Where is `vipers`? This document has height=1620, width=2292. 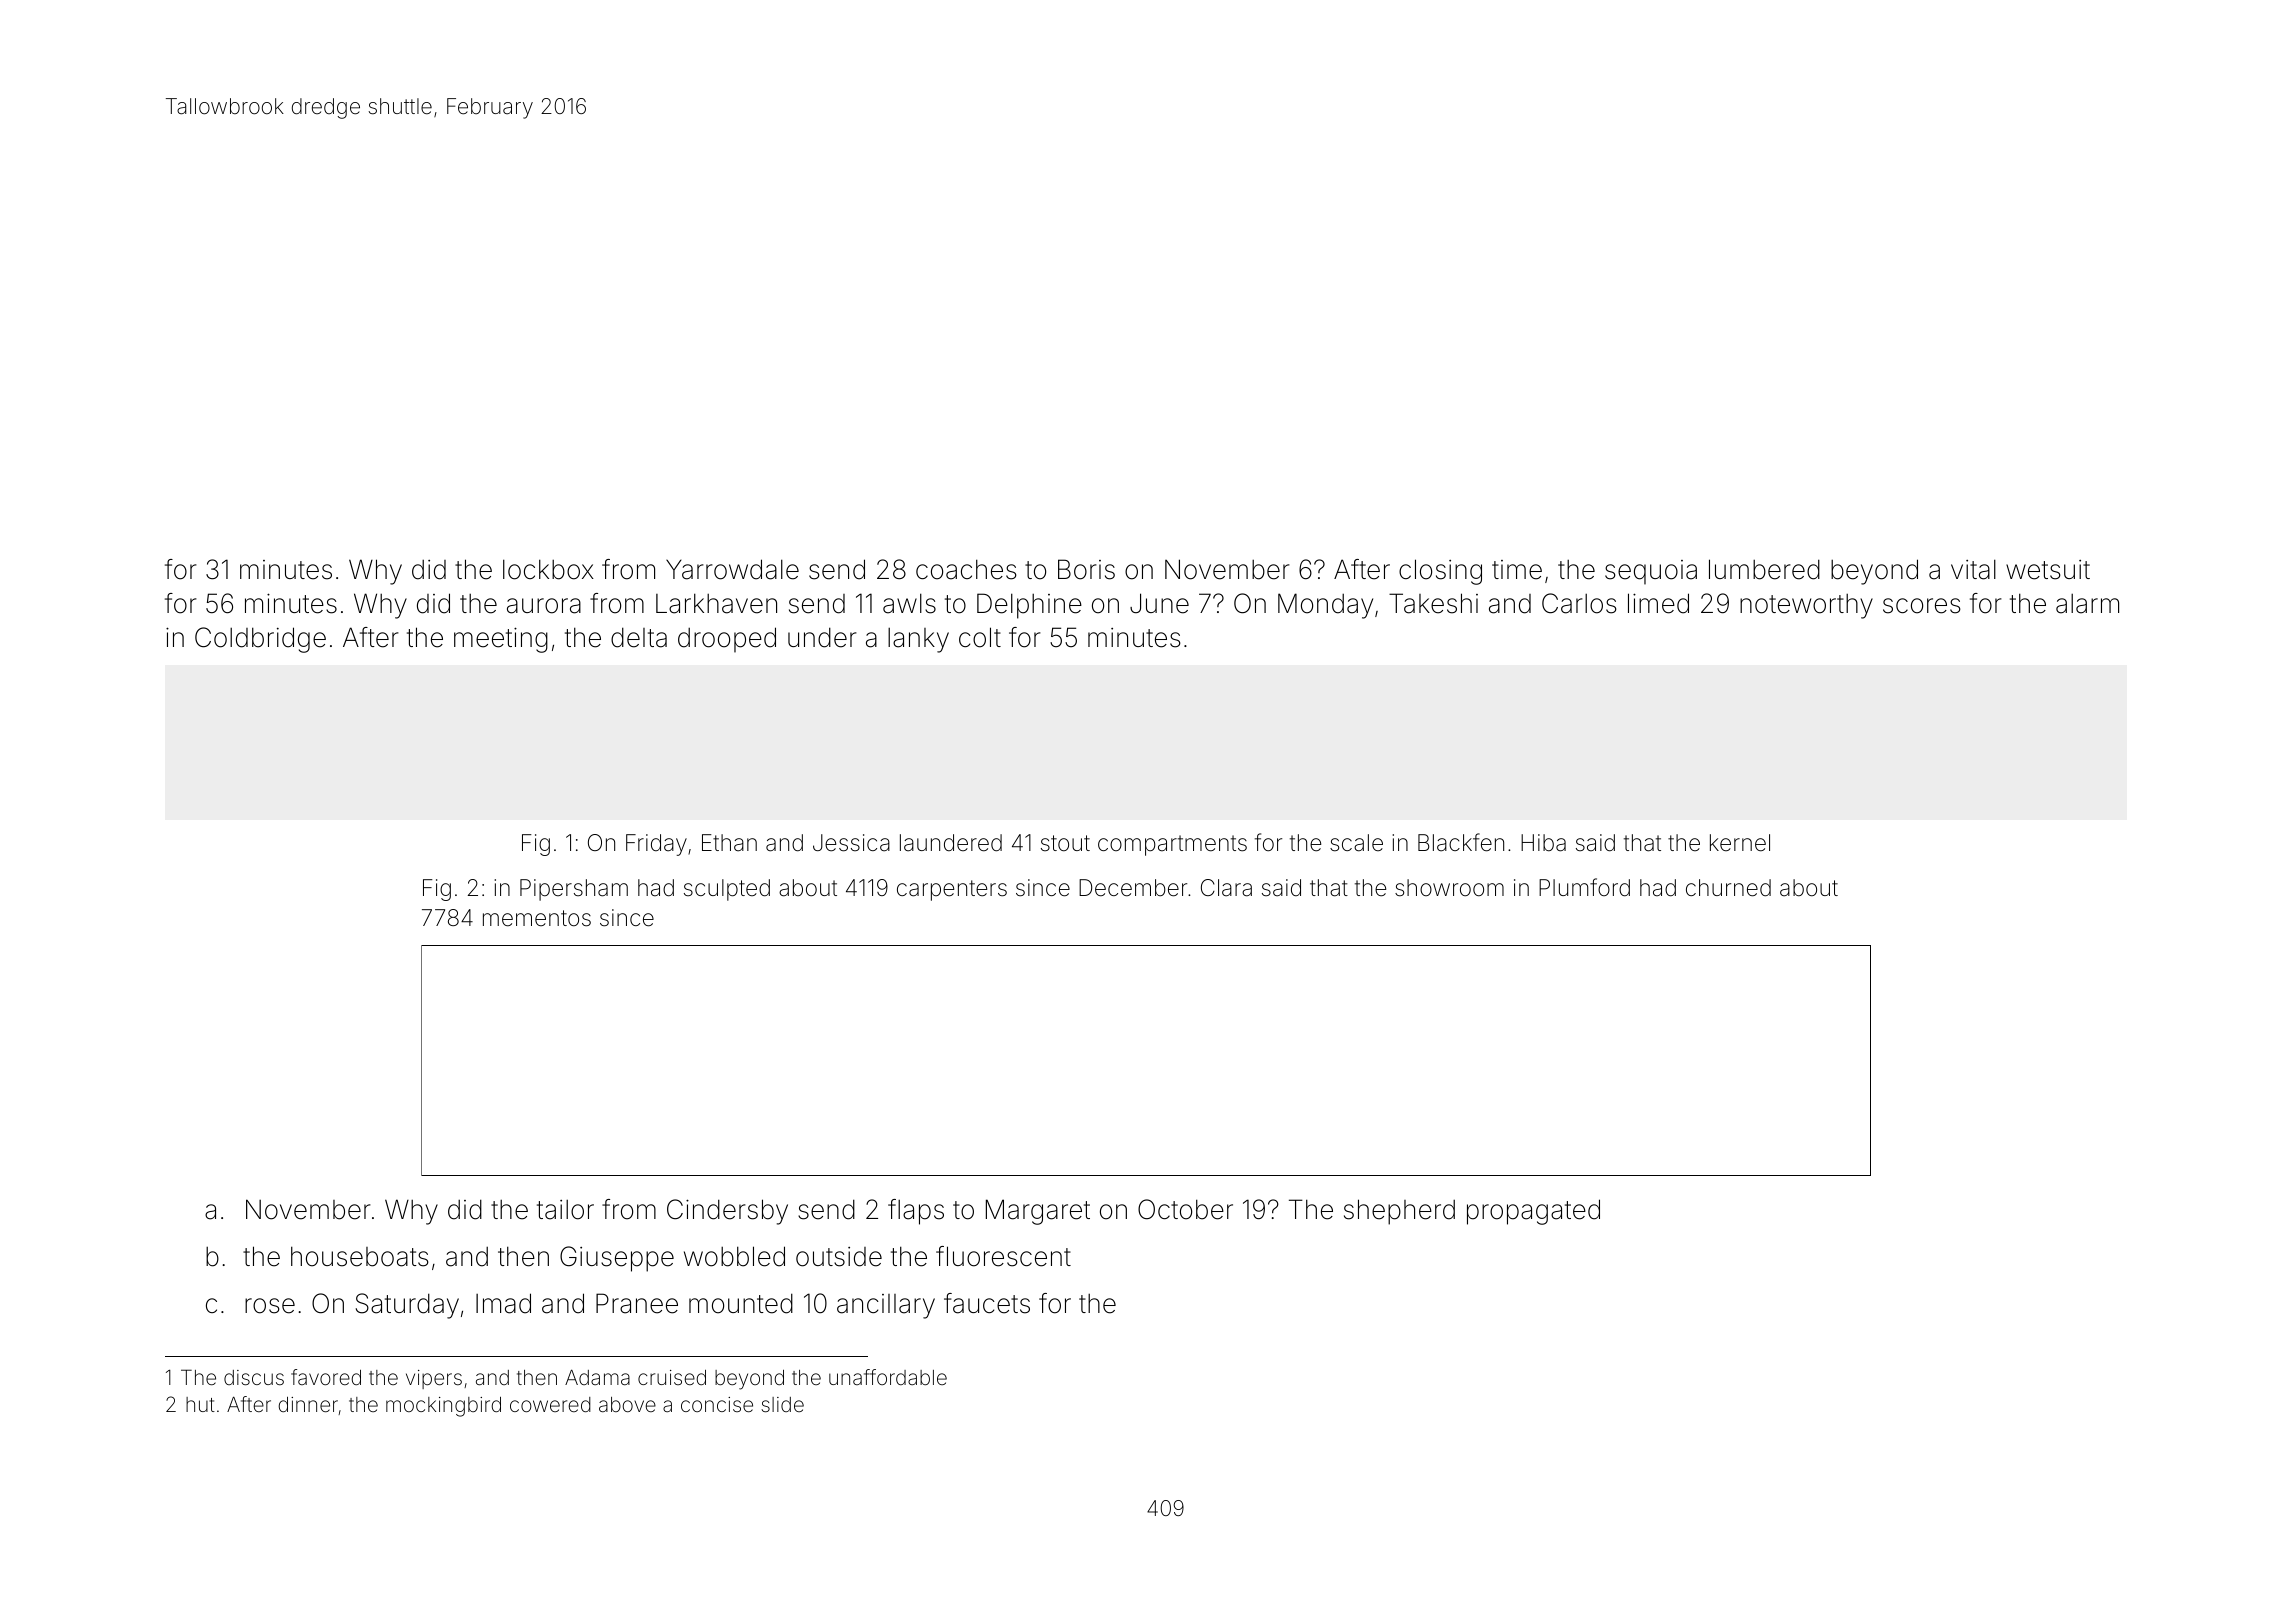
vipers is located at coordinates (434, 1379).
